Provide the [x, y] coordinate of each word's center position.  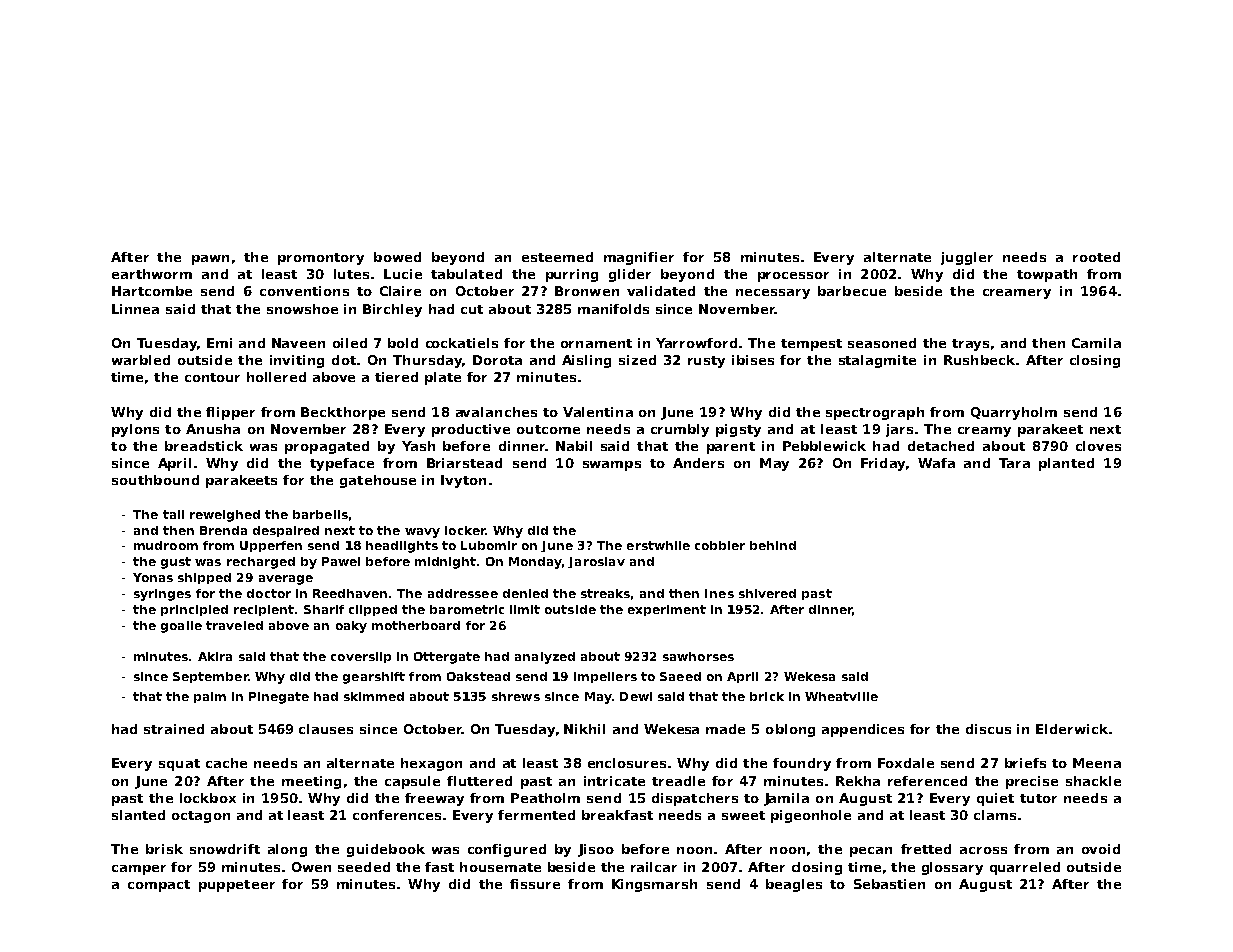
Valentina [598, 412]
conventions [304, 291]
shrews [516, 696]
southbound [155, 480]
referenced [927, 781]
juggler [967, 258]
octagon [201, 817]
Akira [215, 656]
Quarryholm [1014, 413]
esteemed [557, 257]
